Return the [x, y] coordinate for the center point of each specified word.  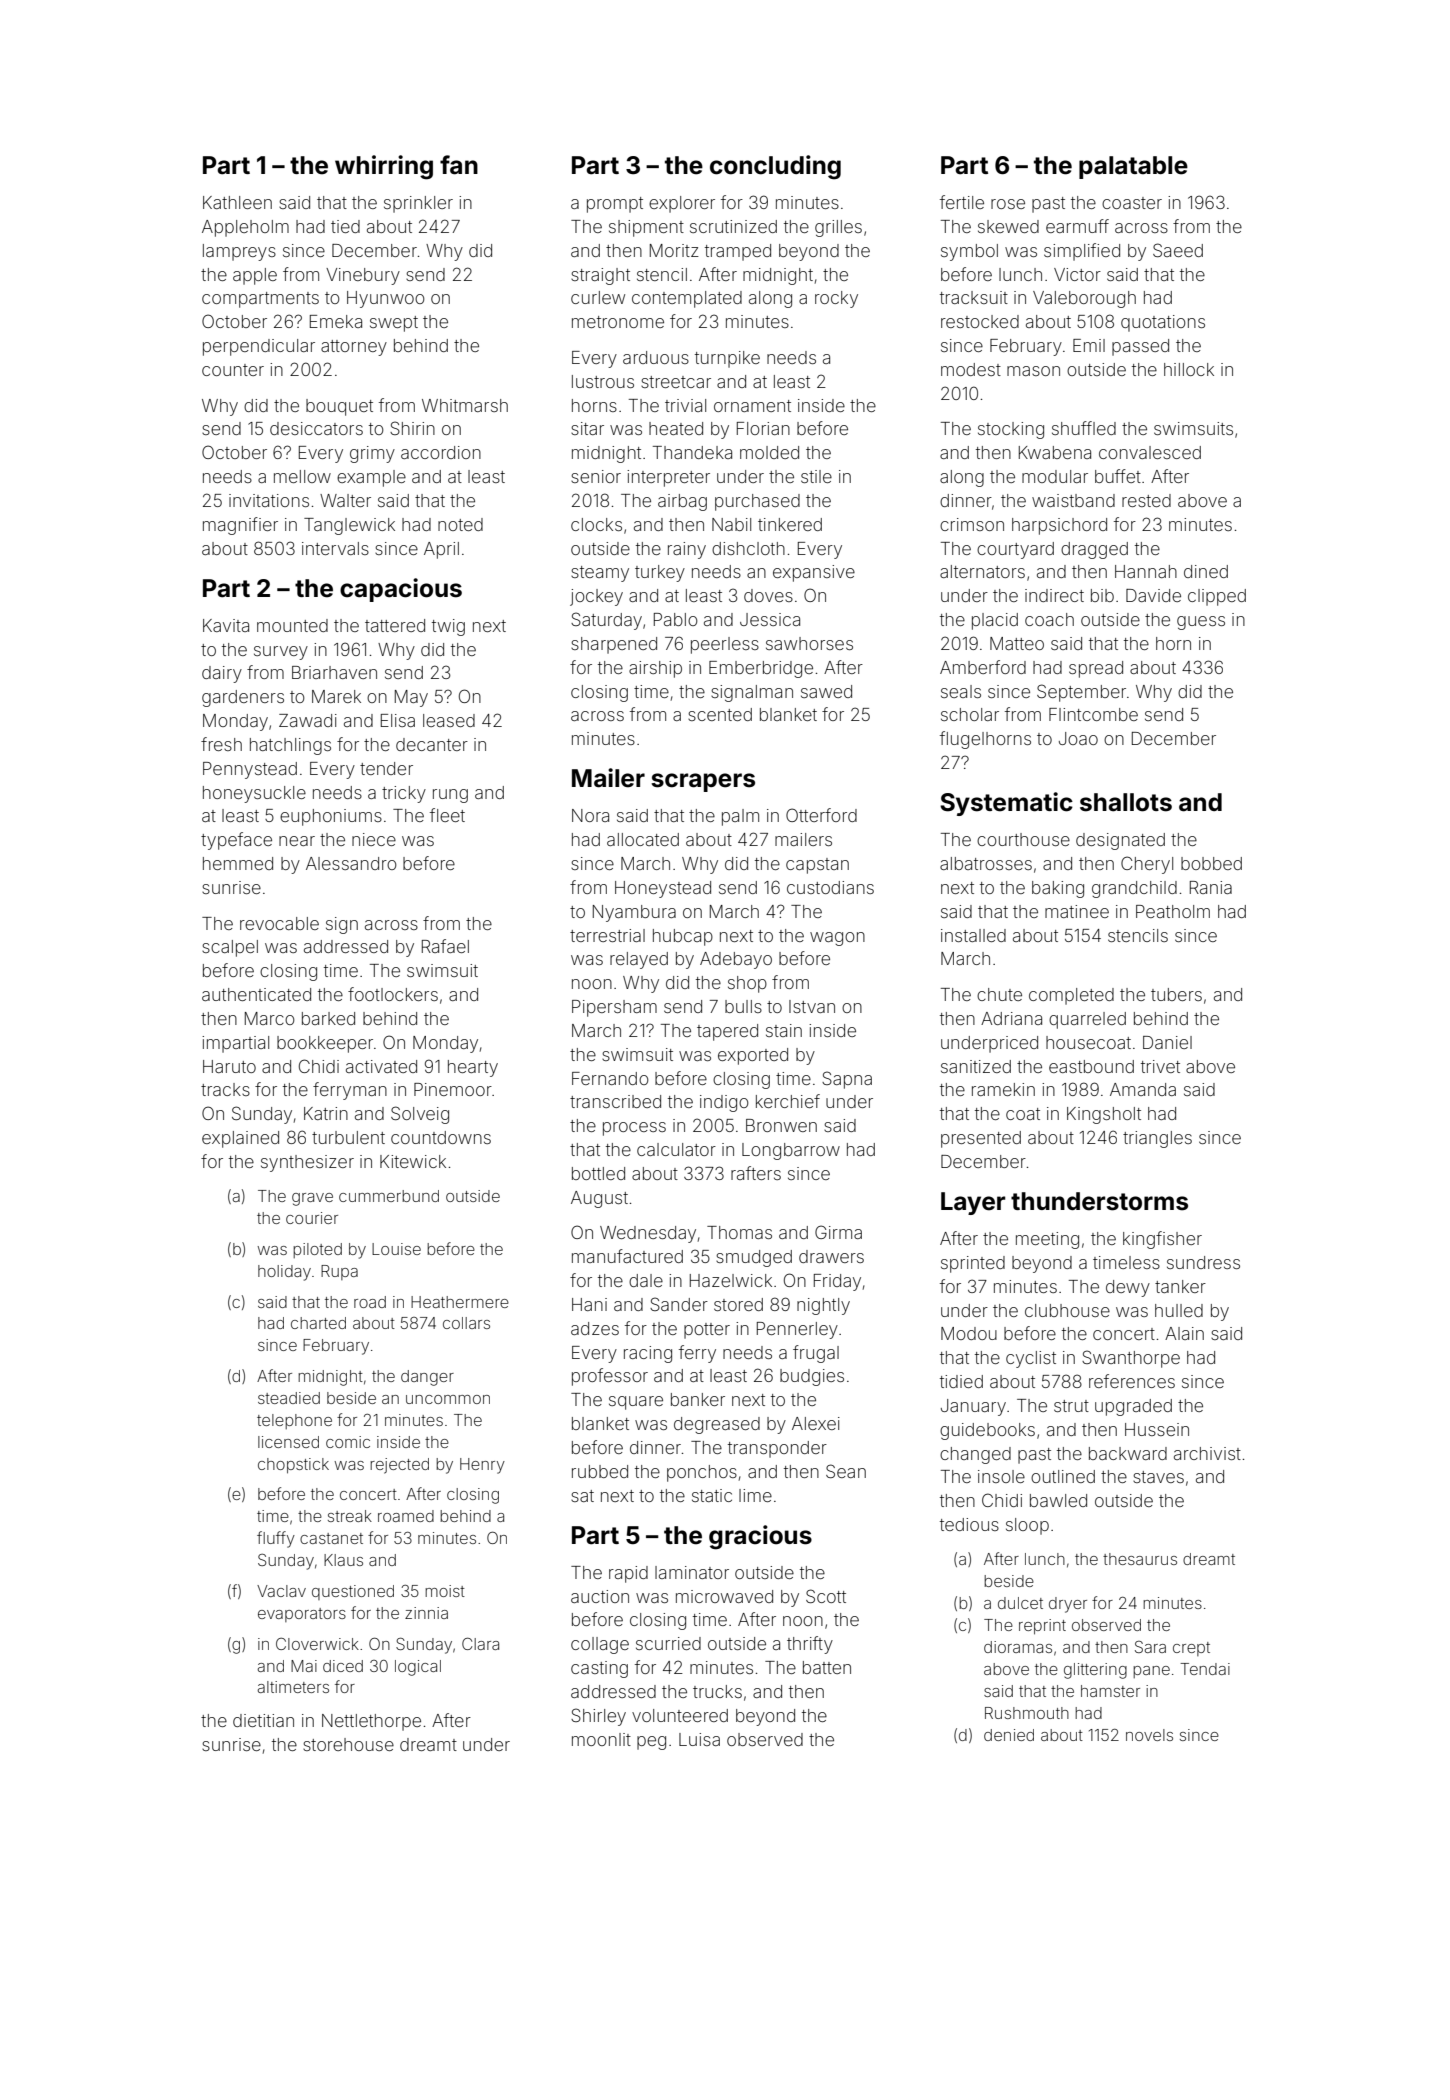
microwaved [724, 1596]
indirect [1054, 595]
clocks [596, 524]
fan [459, 165]
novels [1149, 1735]
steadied [289, 1398]
